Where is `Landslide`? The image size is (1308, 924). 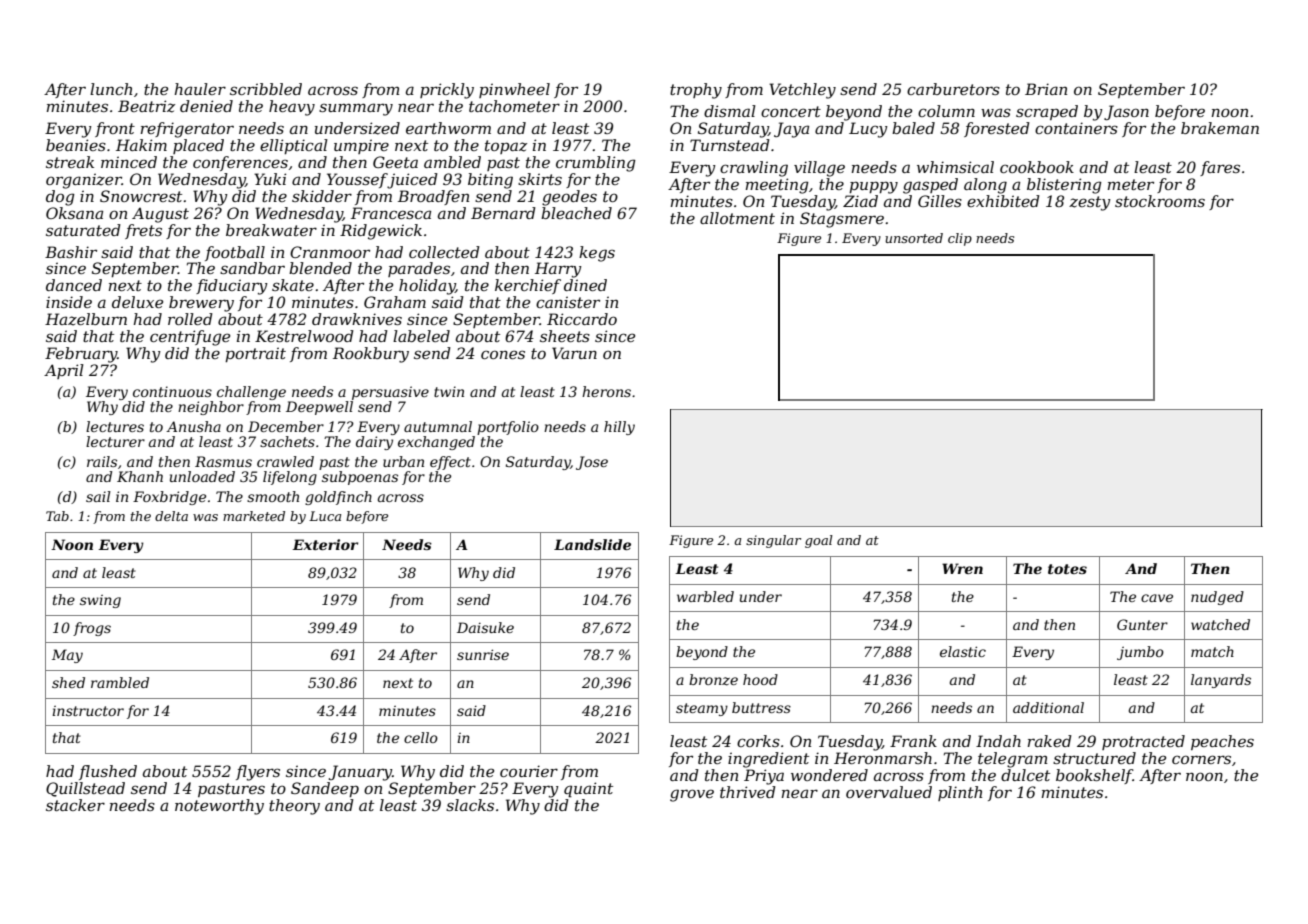
Landslide is located at coordinates (592, 544).
